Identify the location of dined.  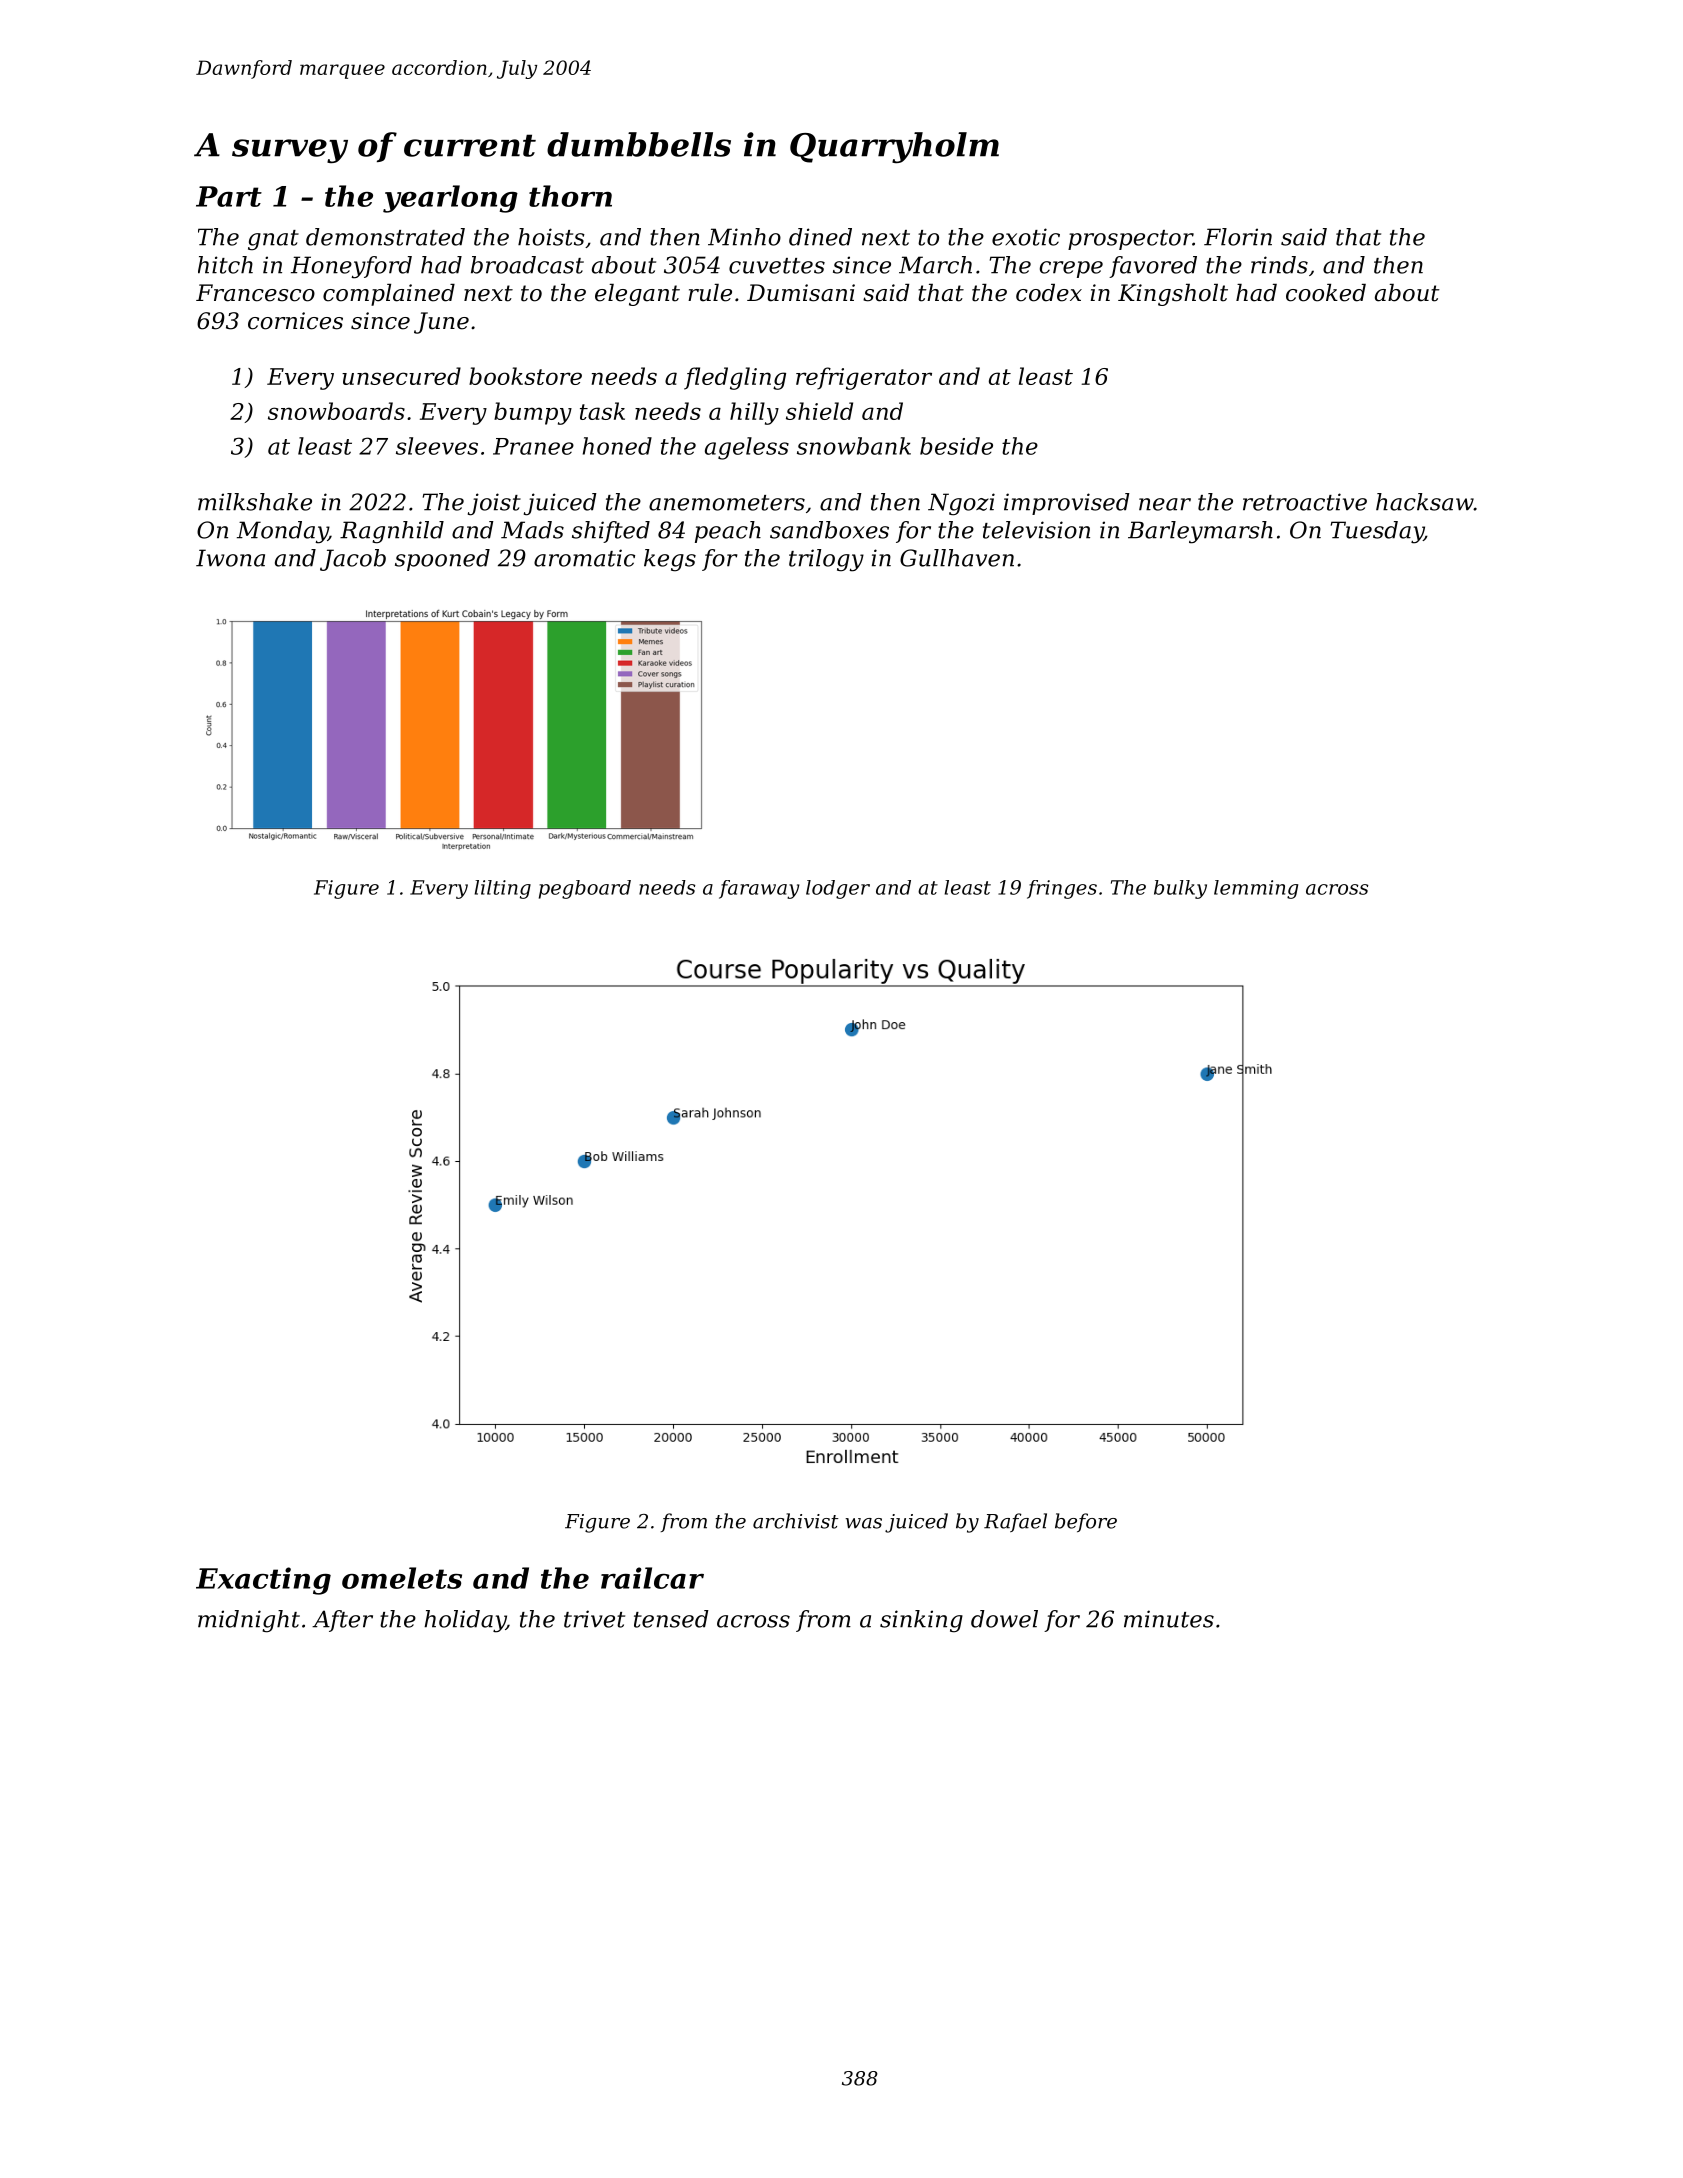
(820, 237).
